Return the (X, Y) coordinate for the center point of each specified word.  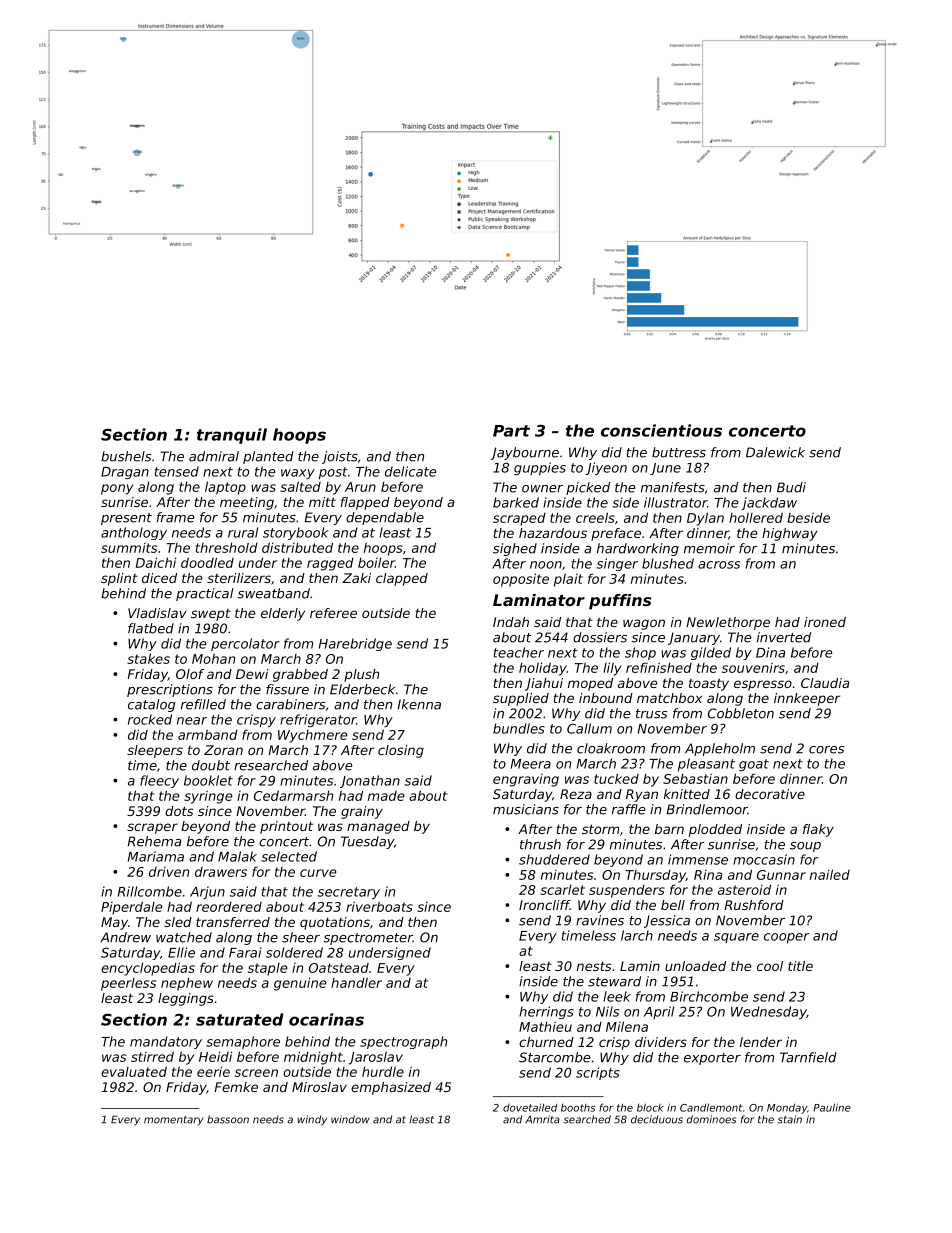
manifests (673, 487)
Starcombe (555, 1057)
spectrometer (368, 939)
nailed (830, 874)
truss (651, 714)
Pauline (832, 1107)
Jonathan (370, 781)
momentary (173, 1121)
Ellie (181, 952)
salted (300, 486)
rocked (150, 719)
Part (511, 431)
